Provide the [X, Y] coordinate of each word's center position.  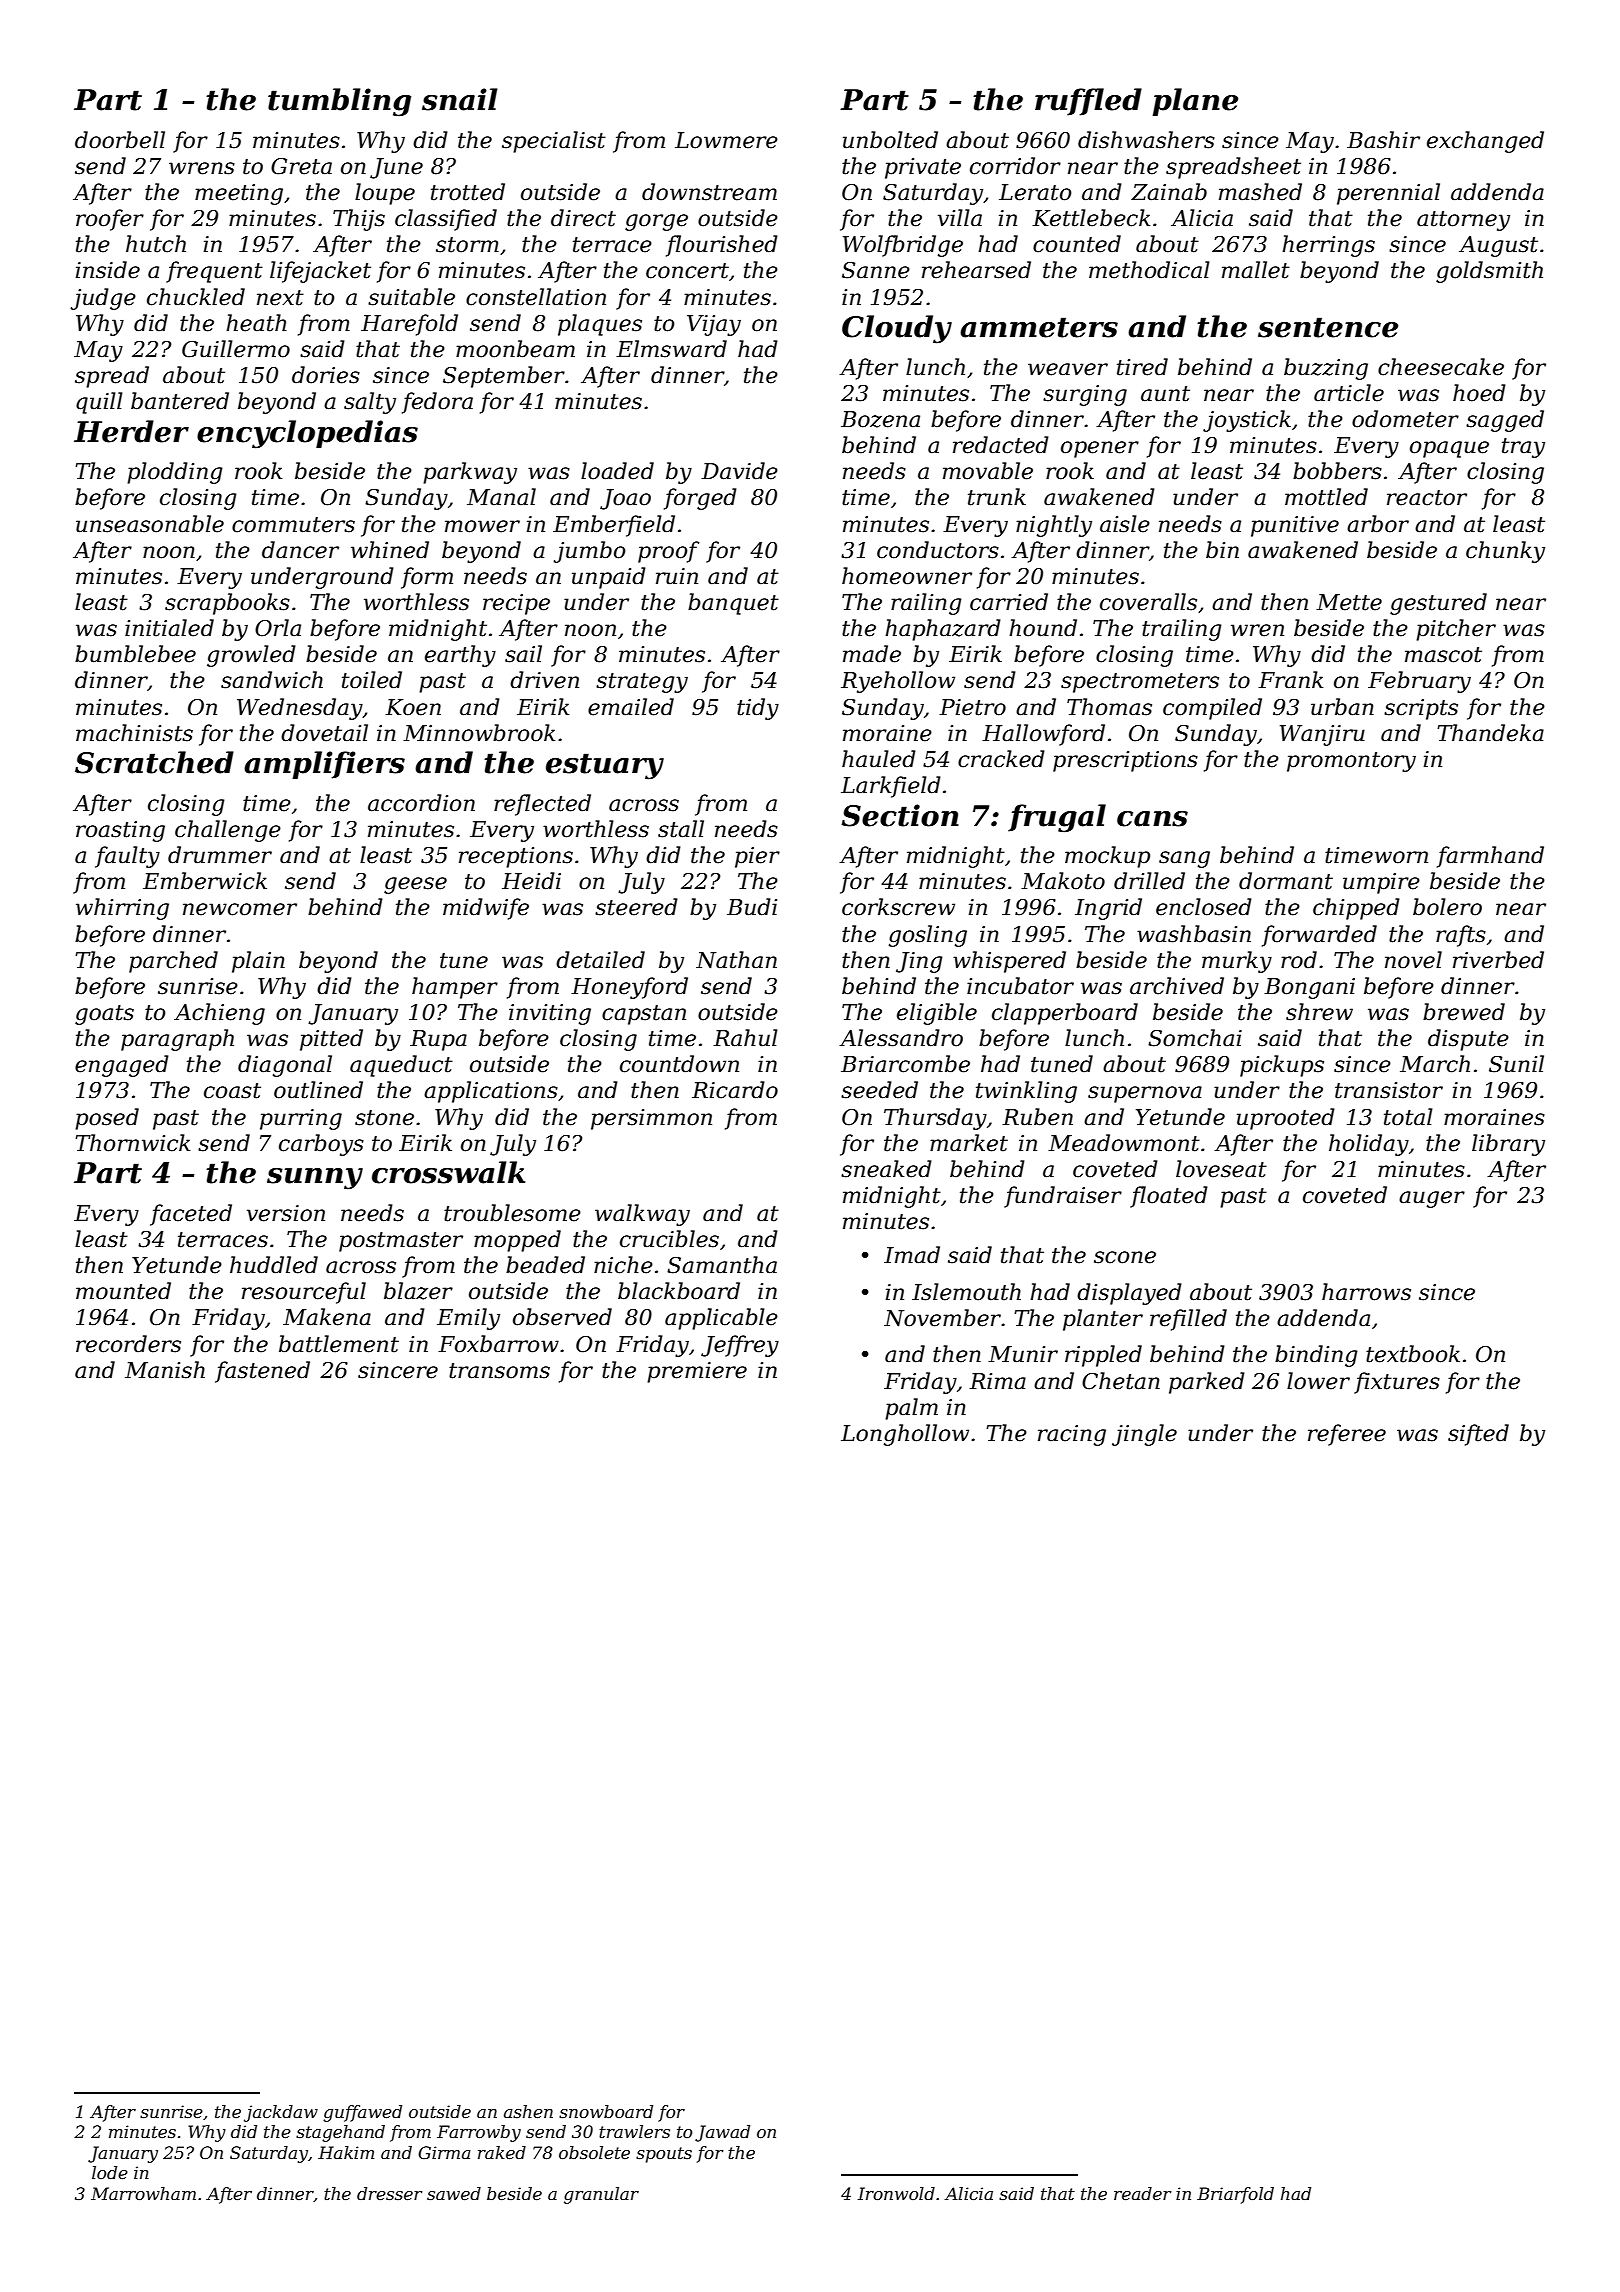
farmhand [1490, 857]
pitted [331, 1040]
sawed [454, 2193]
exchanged [1485, 142]
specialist [554, 142]
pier [757, 857]
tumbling [339, 102]
